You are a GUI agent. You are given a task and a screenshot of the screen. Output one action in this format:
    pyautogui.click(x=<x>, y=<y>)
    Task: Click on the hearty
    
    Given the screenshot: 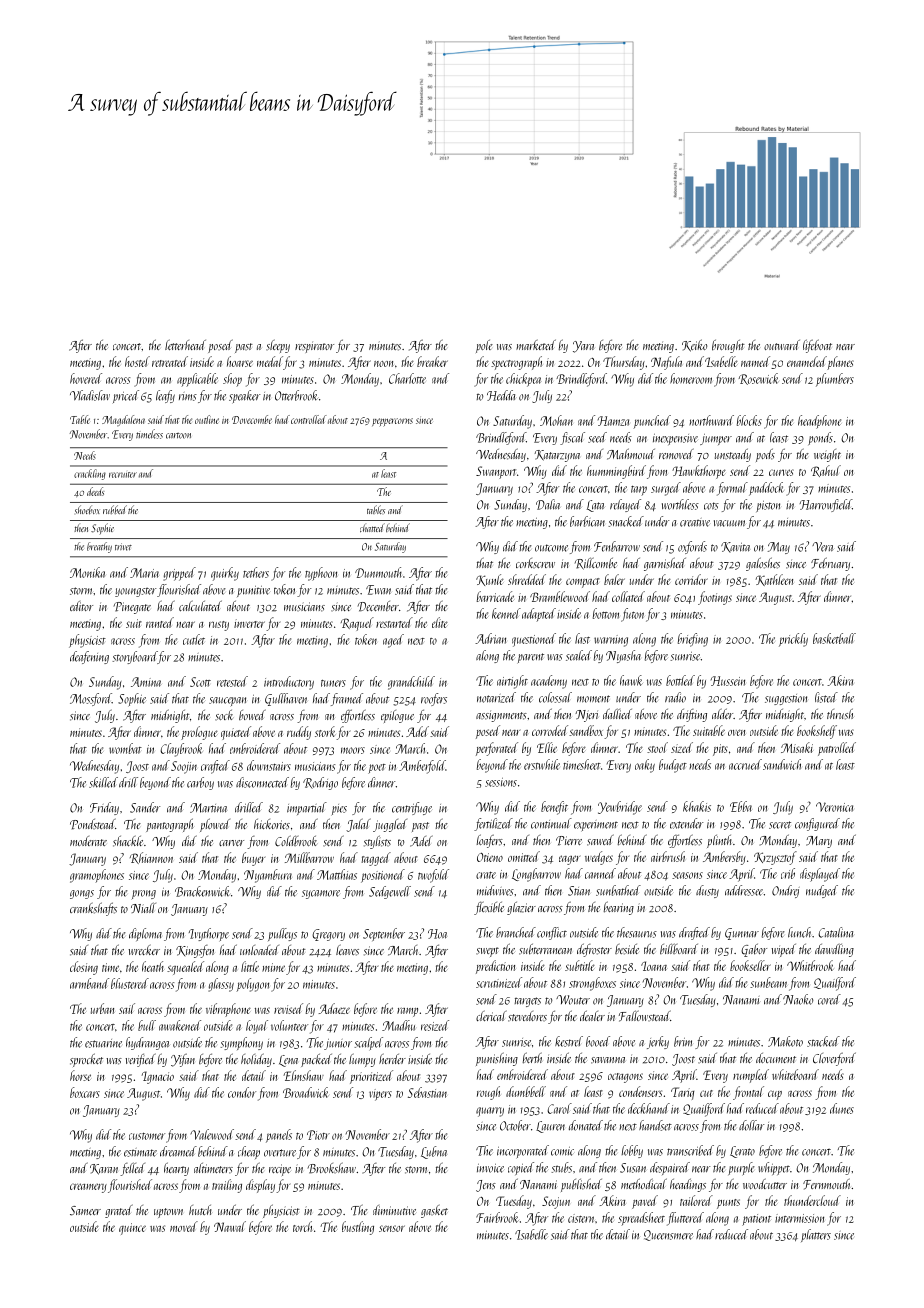 What is the action you would take?
    pyautogui.click(x=176, y=1169)
